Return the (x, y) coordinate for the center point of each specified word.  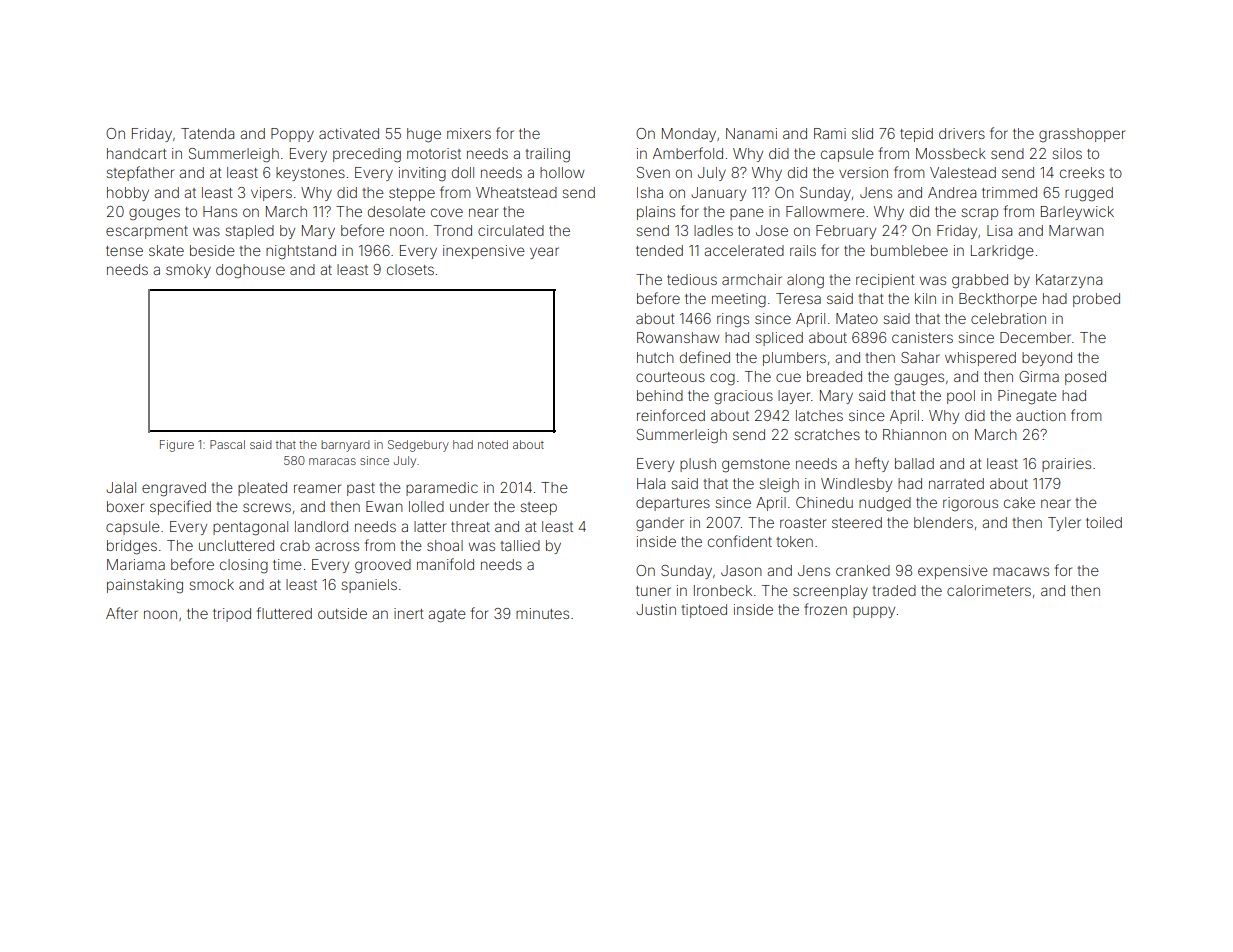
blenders (943, 522)
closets (410, 269)
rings (733, 320)
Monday (689, 135)
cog (722, 379)
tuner (653, 591)
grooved (383, 566)
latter (430, 526)
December (1035, 337)
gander (660, 524)
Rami (830, 133)
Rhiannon (914, 434)
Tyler (1064, 524)
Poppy (292, 135)
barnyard (345, 446)
